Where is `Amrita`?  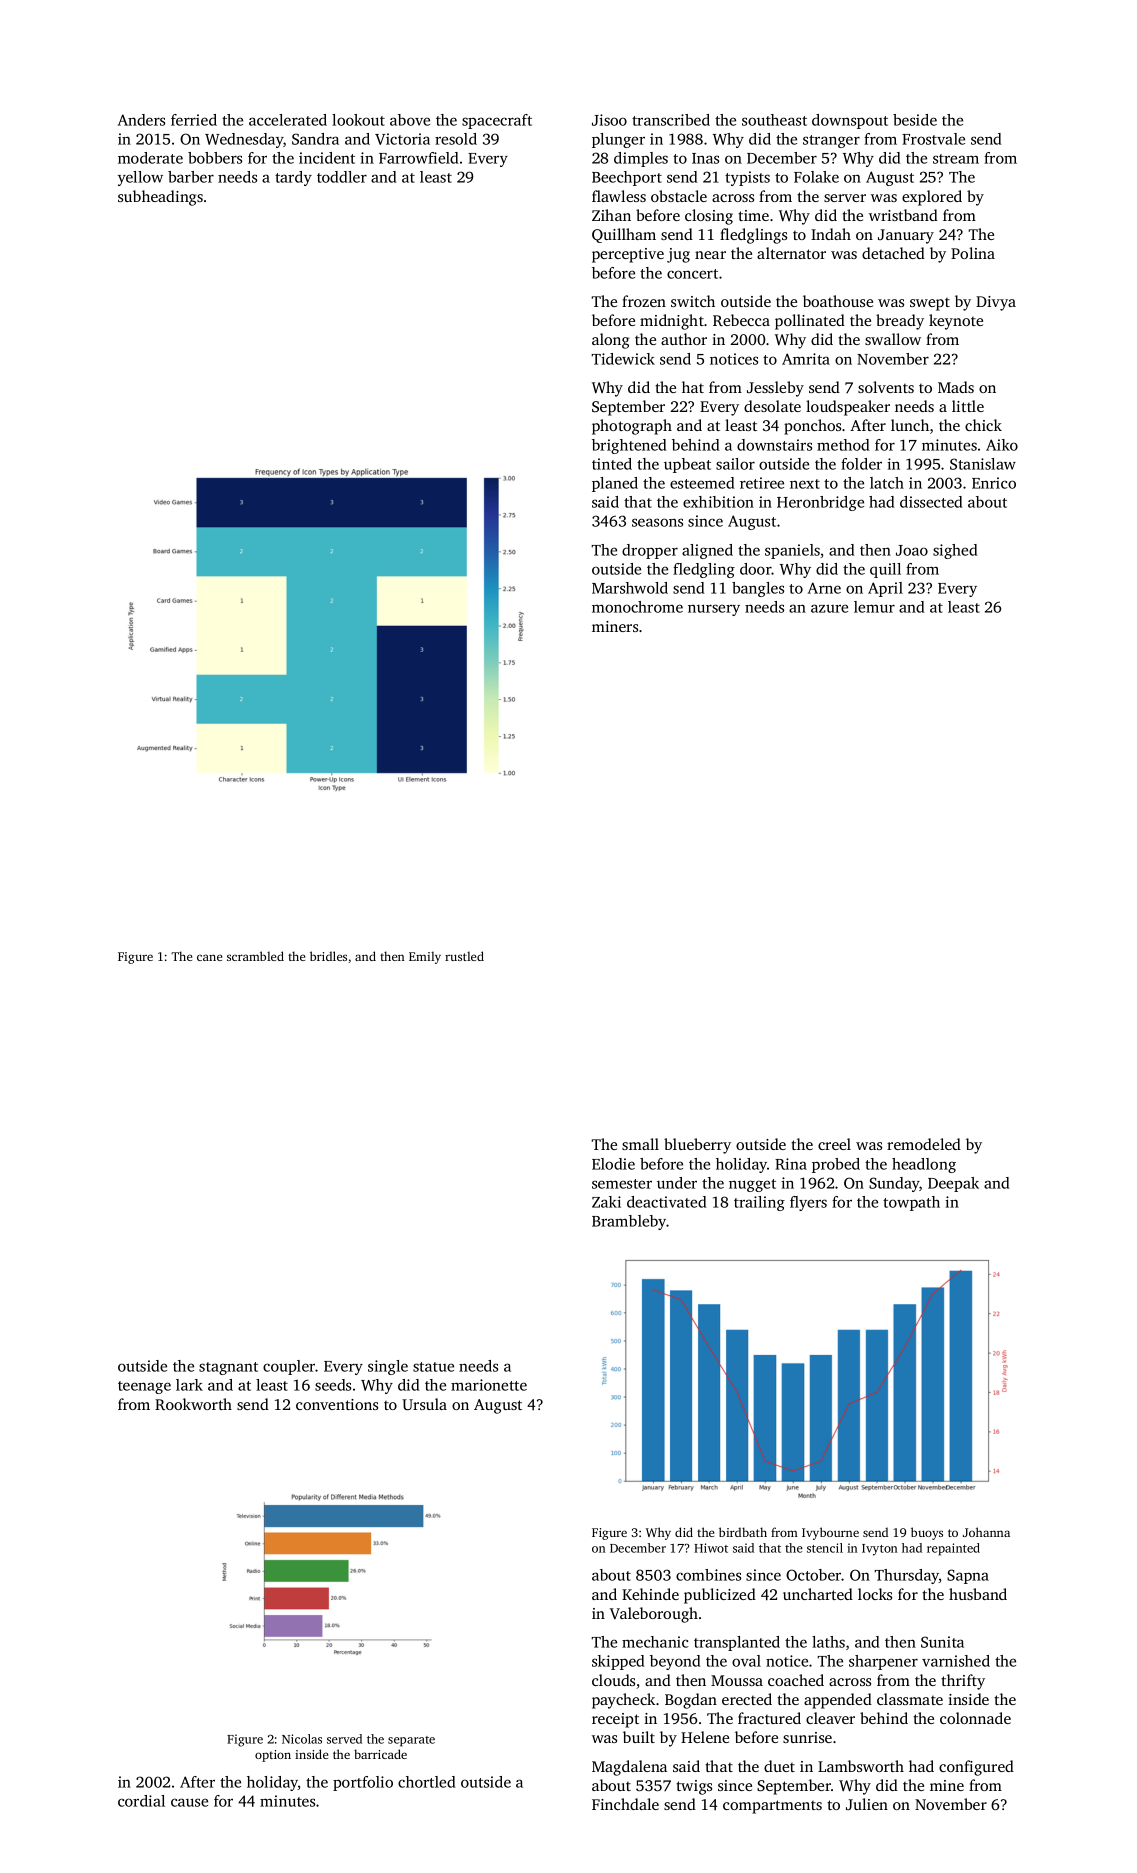 Amrita is located at coordinates (806, 359).
